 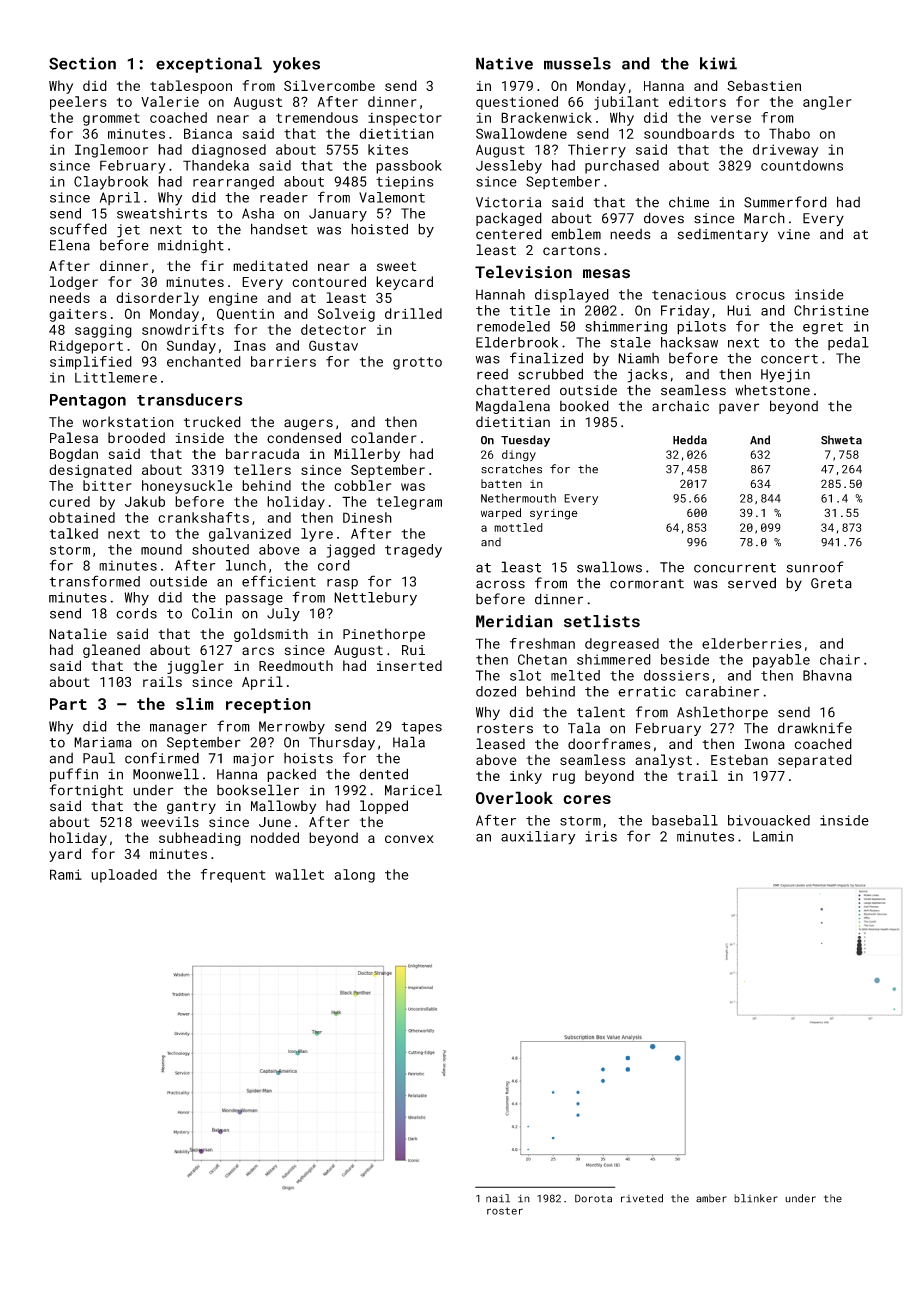 What do you see at coordinates (756, 1198) in the page?
I see `blinker` at bounding box center [756, 1198].
